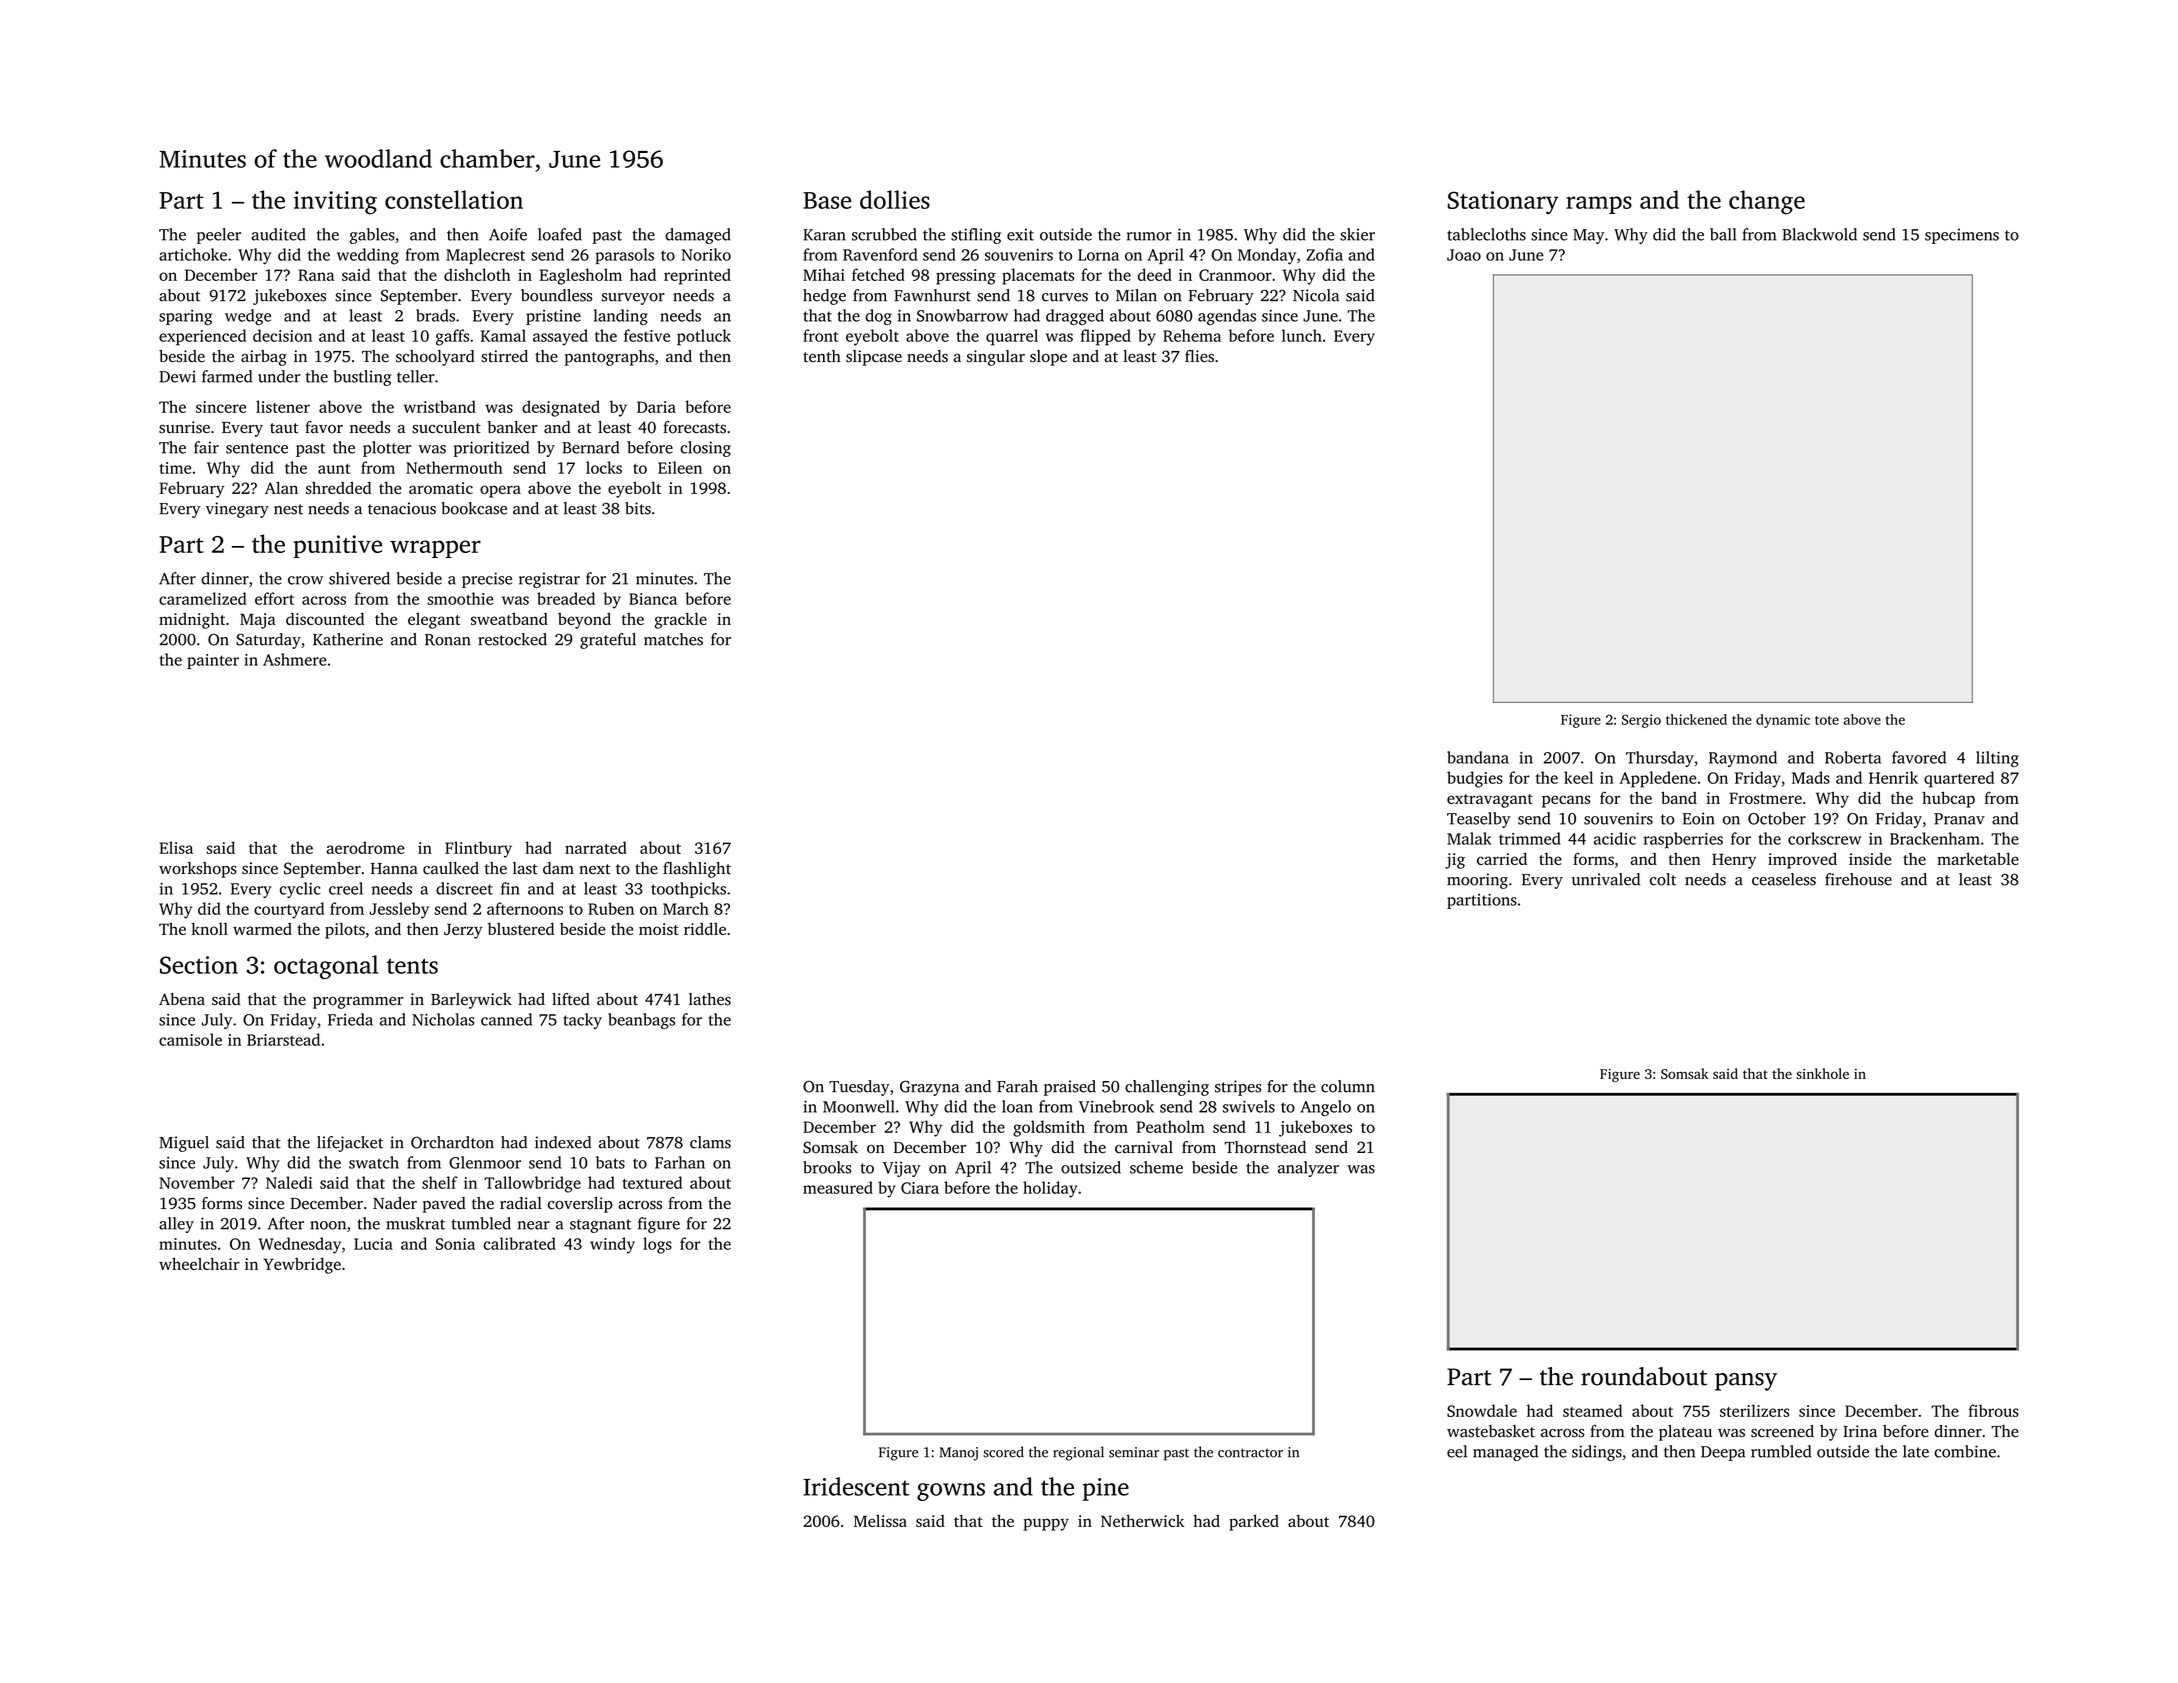 This page has height=1683, width=2178. I want to click on ceaseless, so click(1784, 879).
